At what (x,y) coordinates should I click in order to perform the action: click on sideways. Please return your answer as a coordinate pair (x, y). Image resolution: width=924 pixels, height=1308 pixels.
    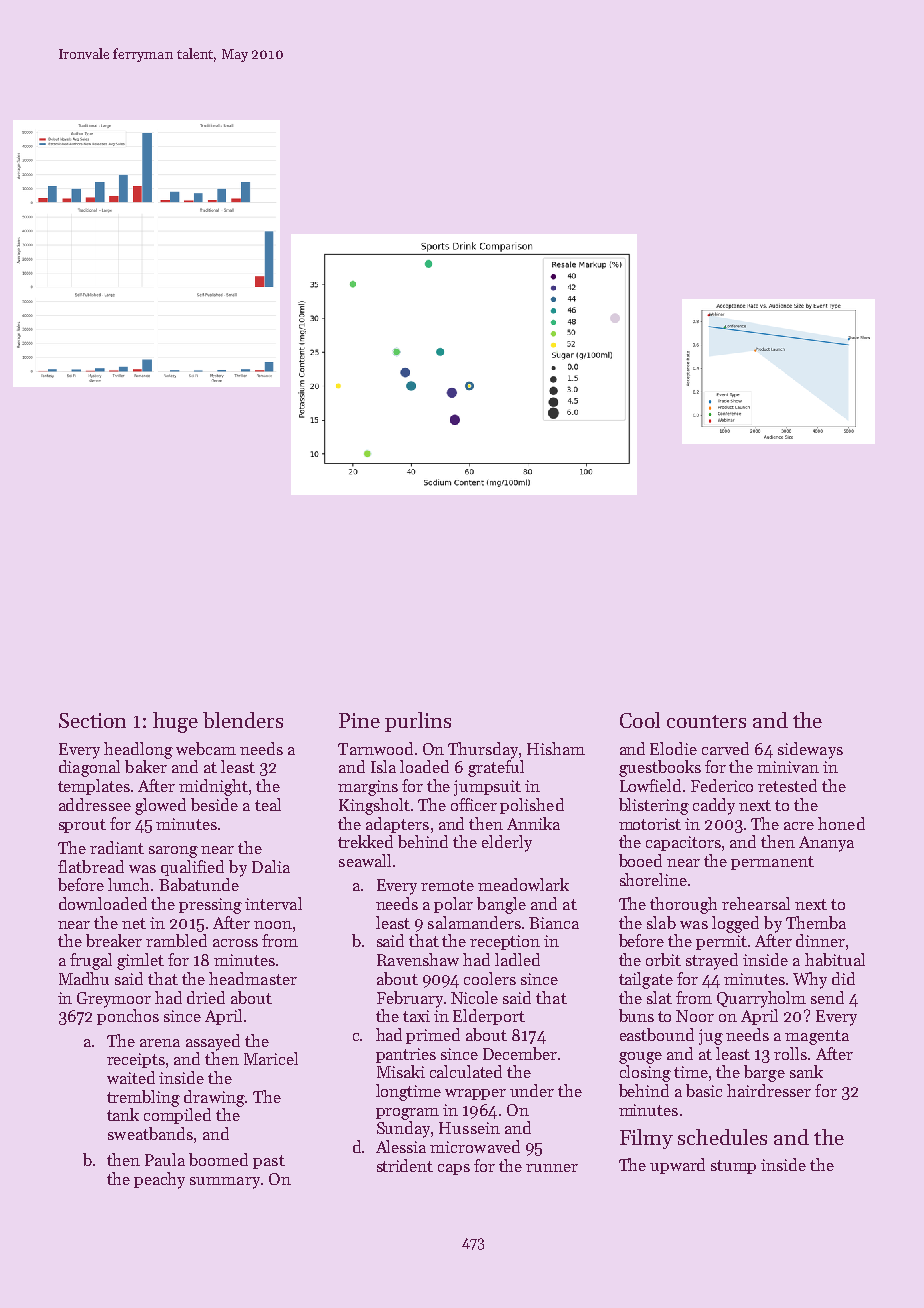
    Looking at the image, I should click on (810, 750).
